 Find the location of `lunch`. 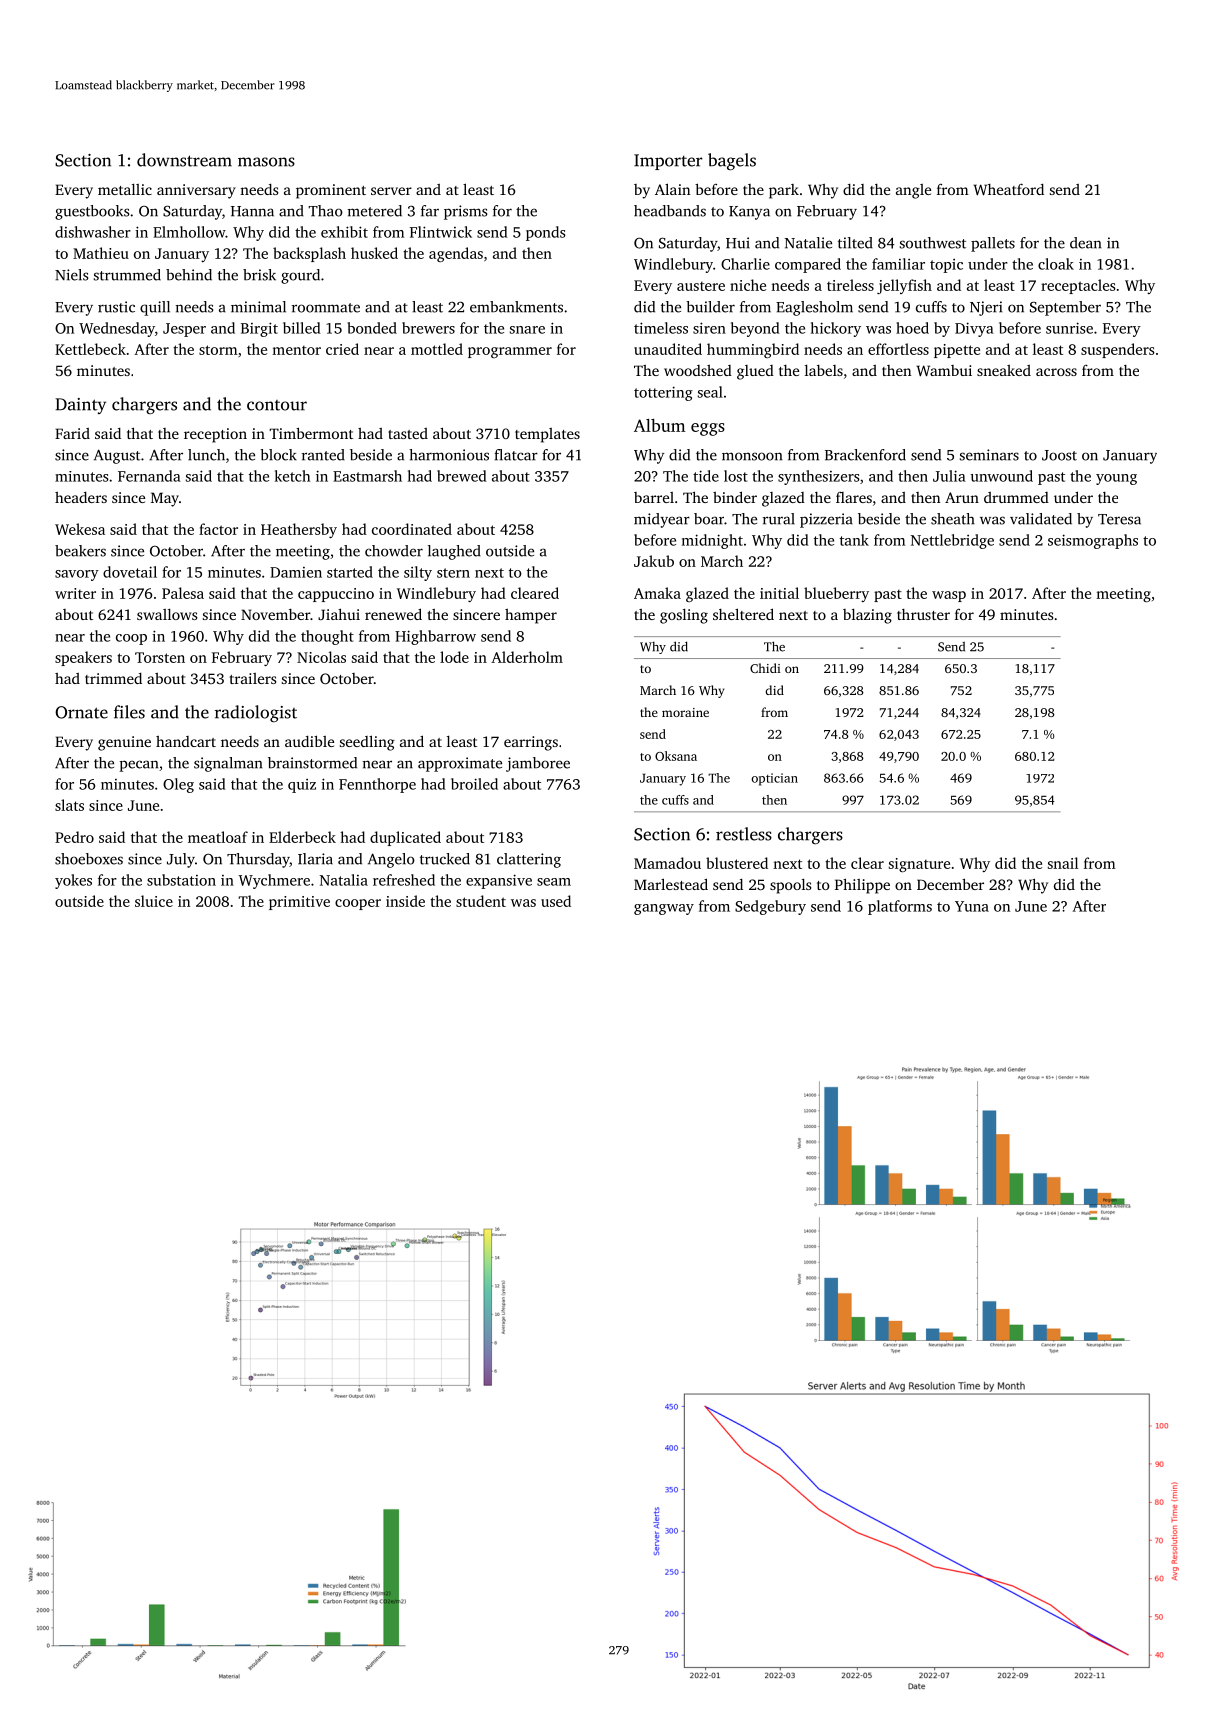

lunch is located at coordinates (206, 455).
